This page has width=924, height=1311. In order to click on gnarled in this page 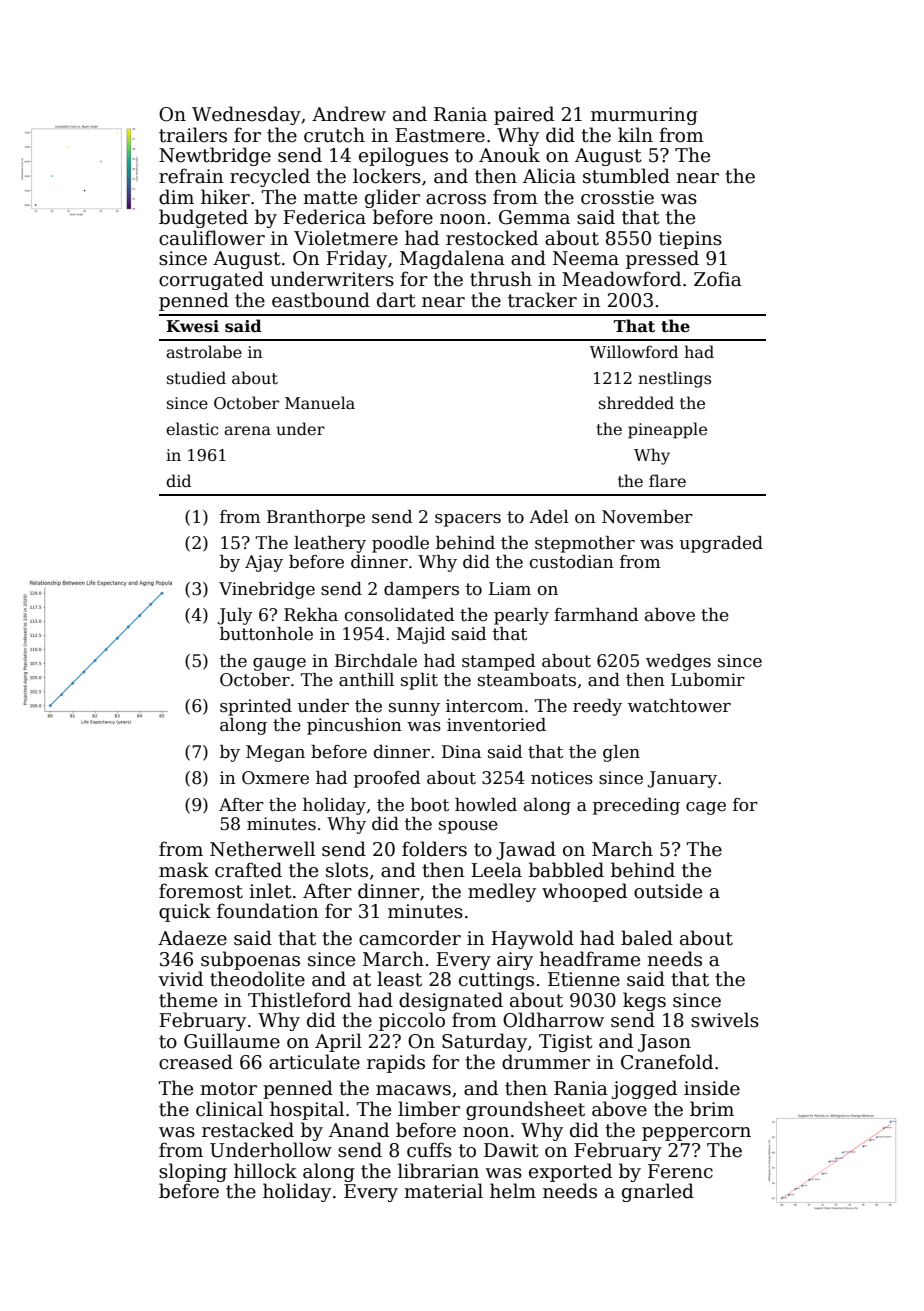, I will do `click(658, 1192)`.
